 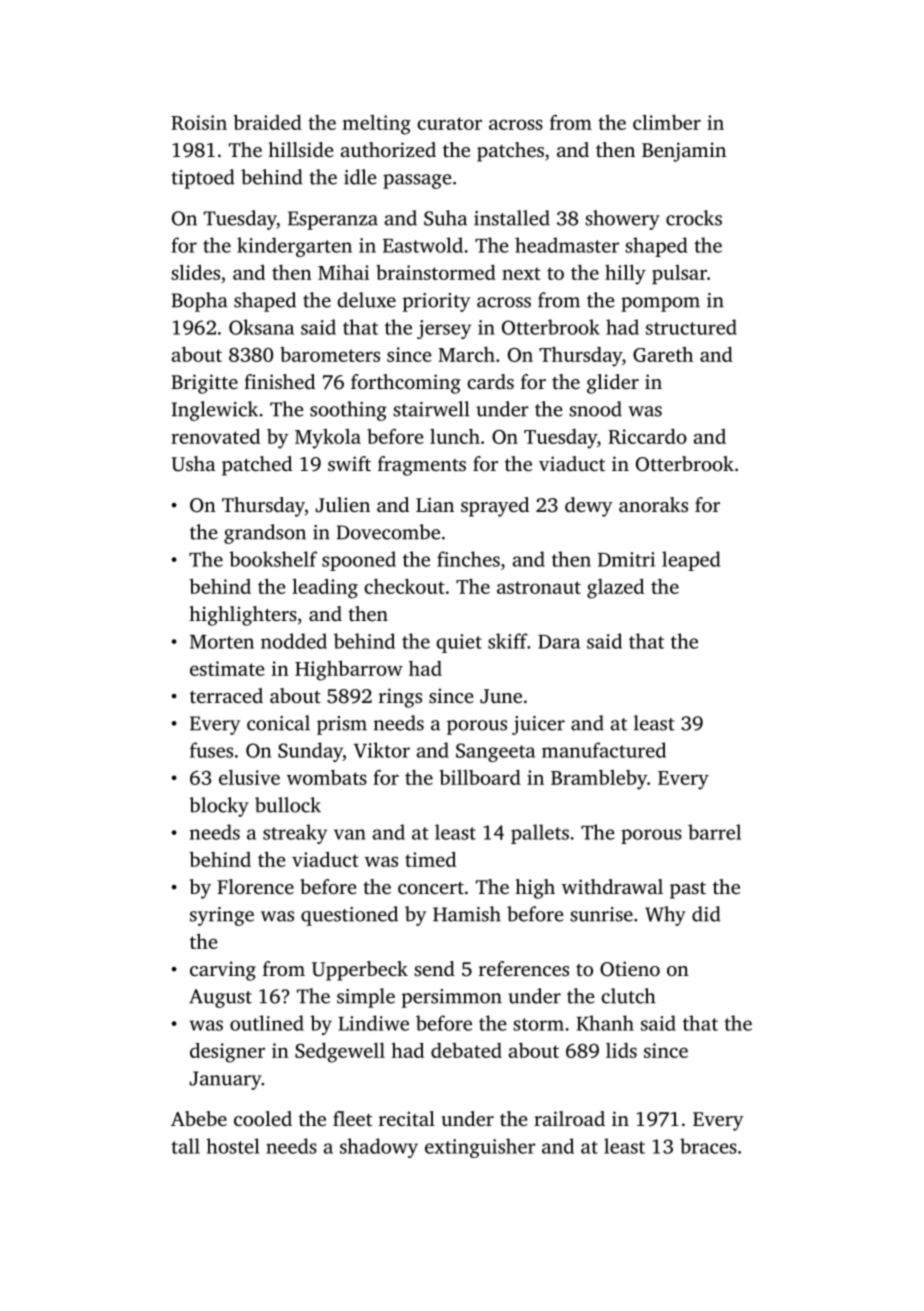 What do you see at coordinates (706, 914) in the image?
I see `did` at bounding box center [706, 914].
